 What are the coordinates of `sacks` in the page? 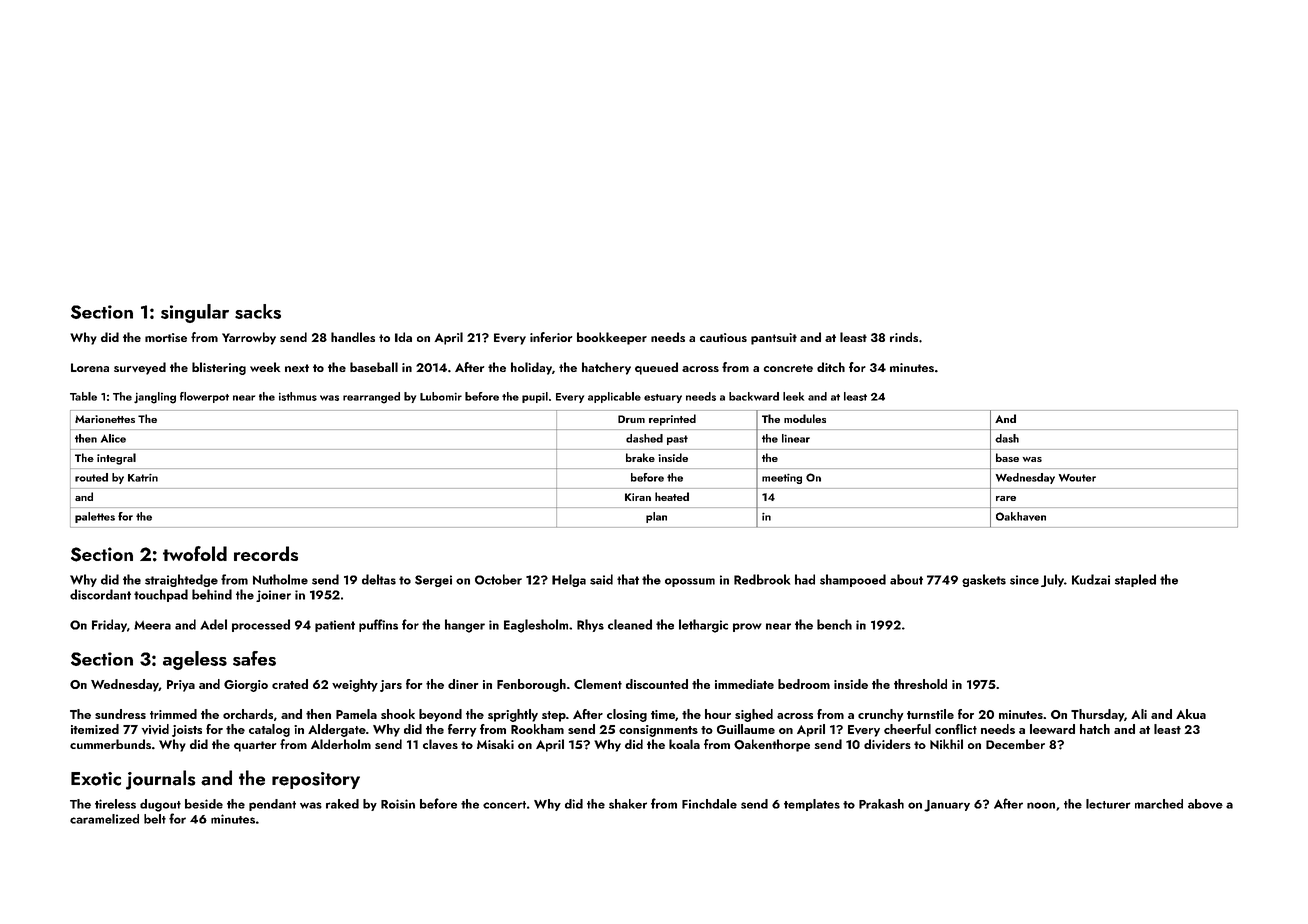 It's located at (258, 311).
